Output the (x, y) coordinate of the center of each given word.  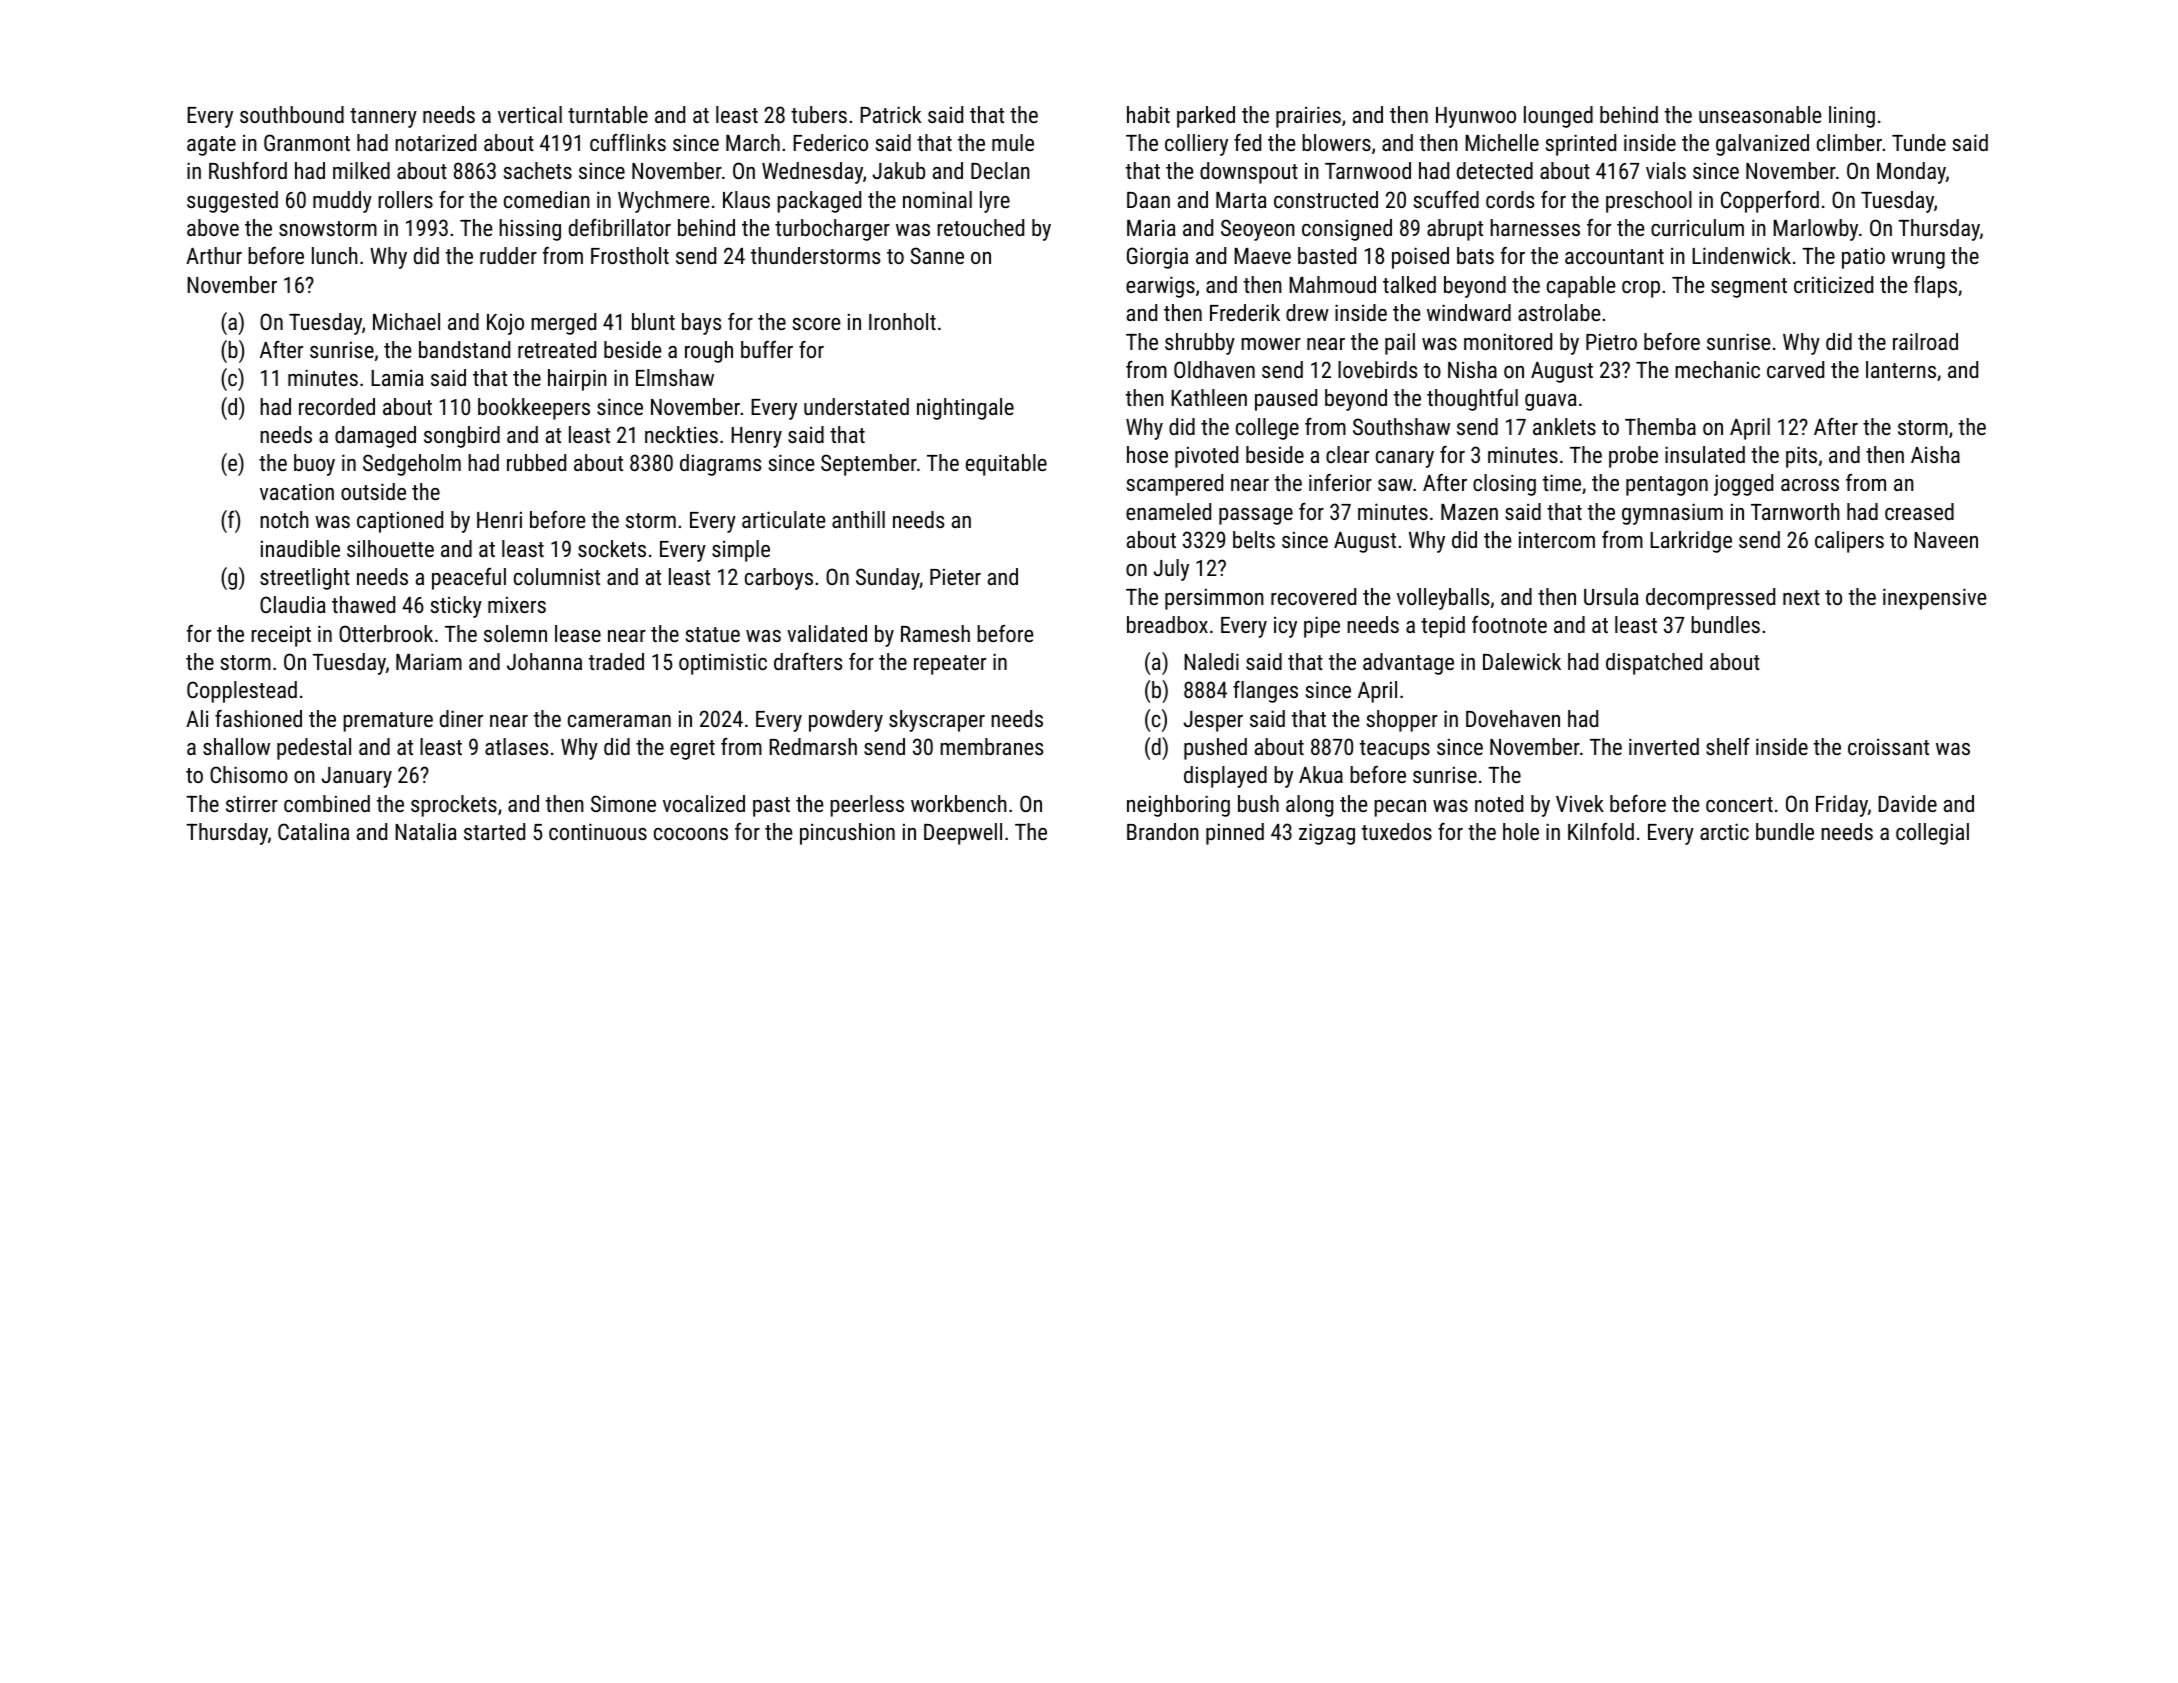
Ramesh (935, 633)
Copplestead (242, 692)
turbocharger (832, 230)
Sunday (888, 579)
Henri (499, 519)
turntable (608, 114)
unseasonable (1760, 114)
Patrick (890, 114)
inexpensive (1934, 599)
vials (1666, 170)
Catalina (313, 831)
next (1801, 597)
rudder (508, 255)
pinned (1235, 834)
